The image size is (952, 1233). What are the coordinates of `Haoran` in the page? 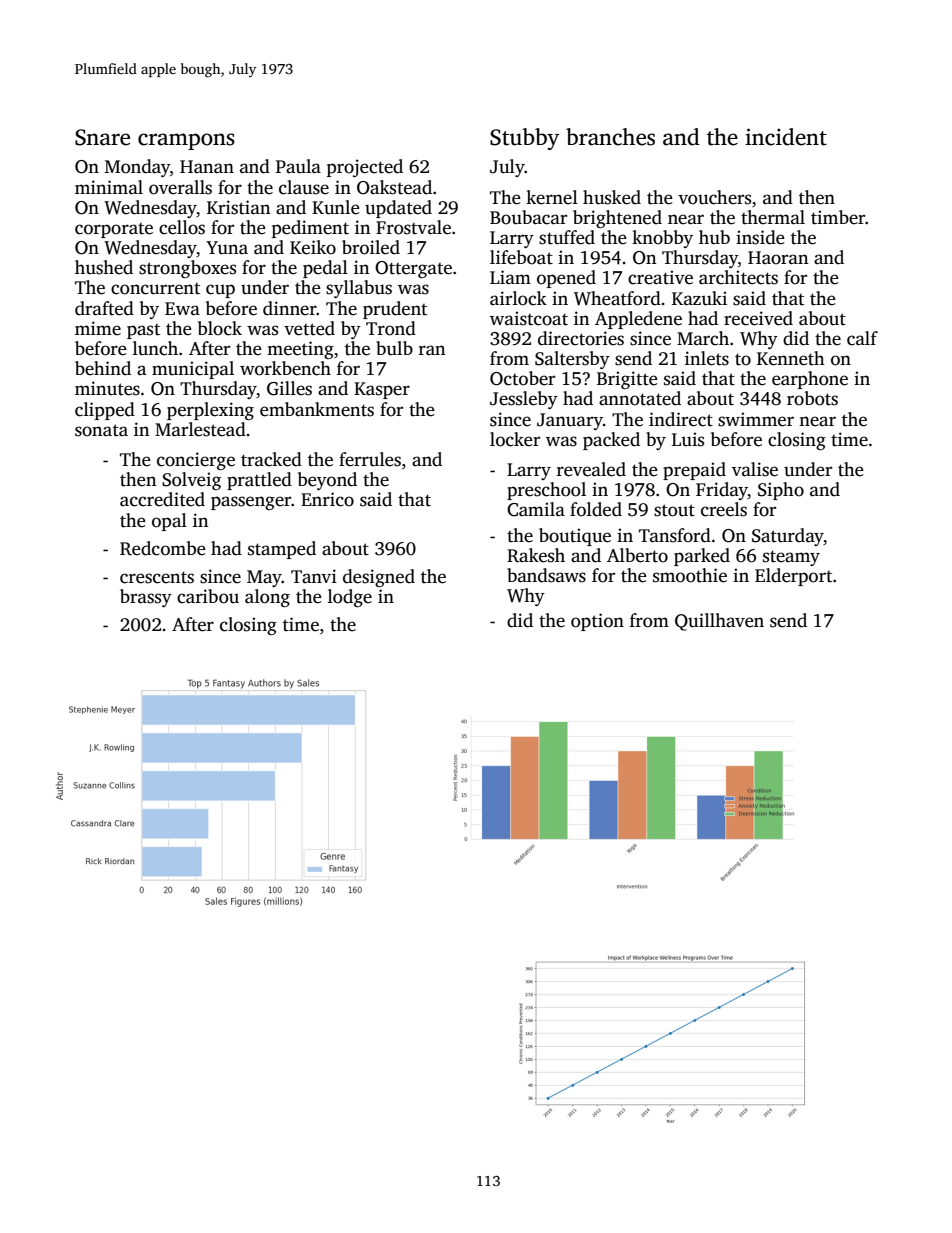 It's located at (778, 258).
